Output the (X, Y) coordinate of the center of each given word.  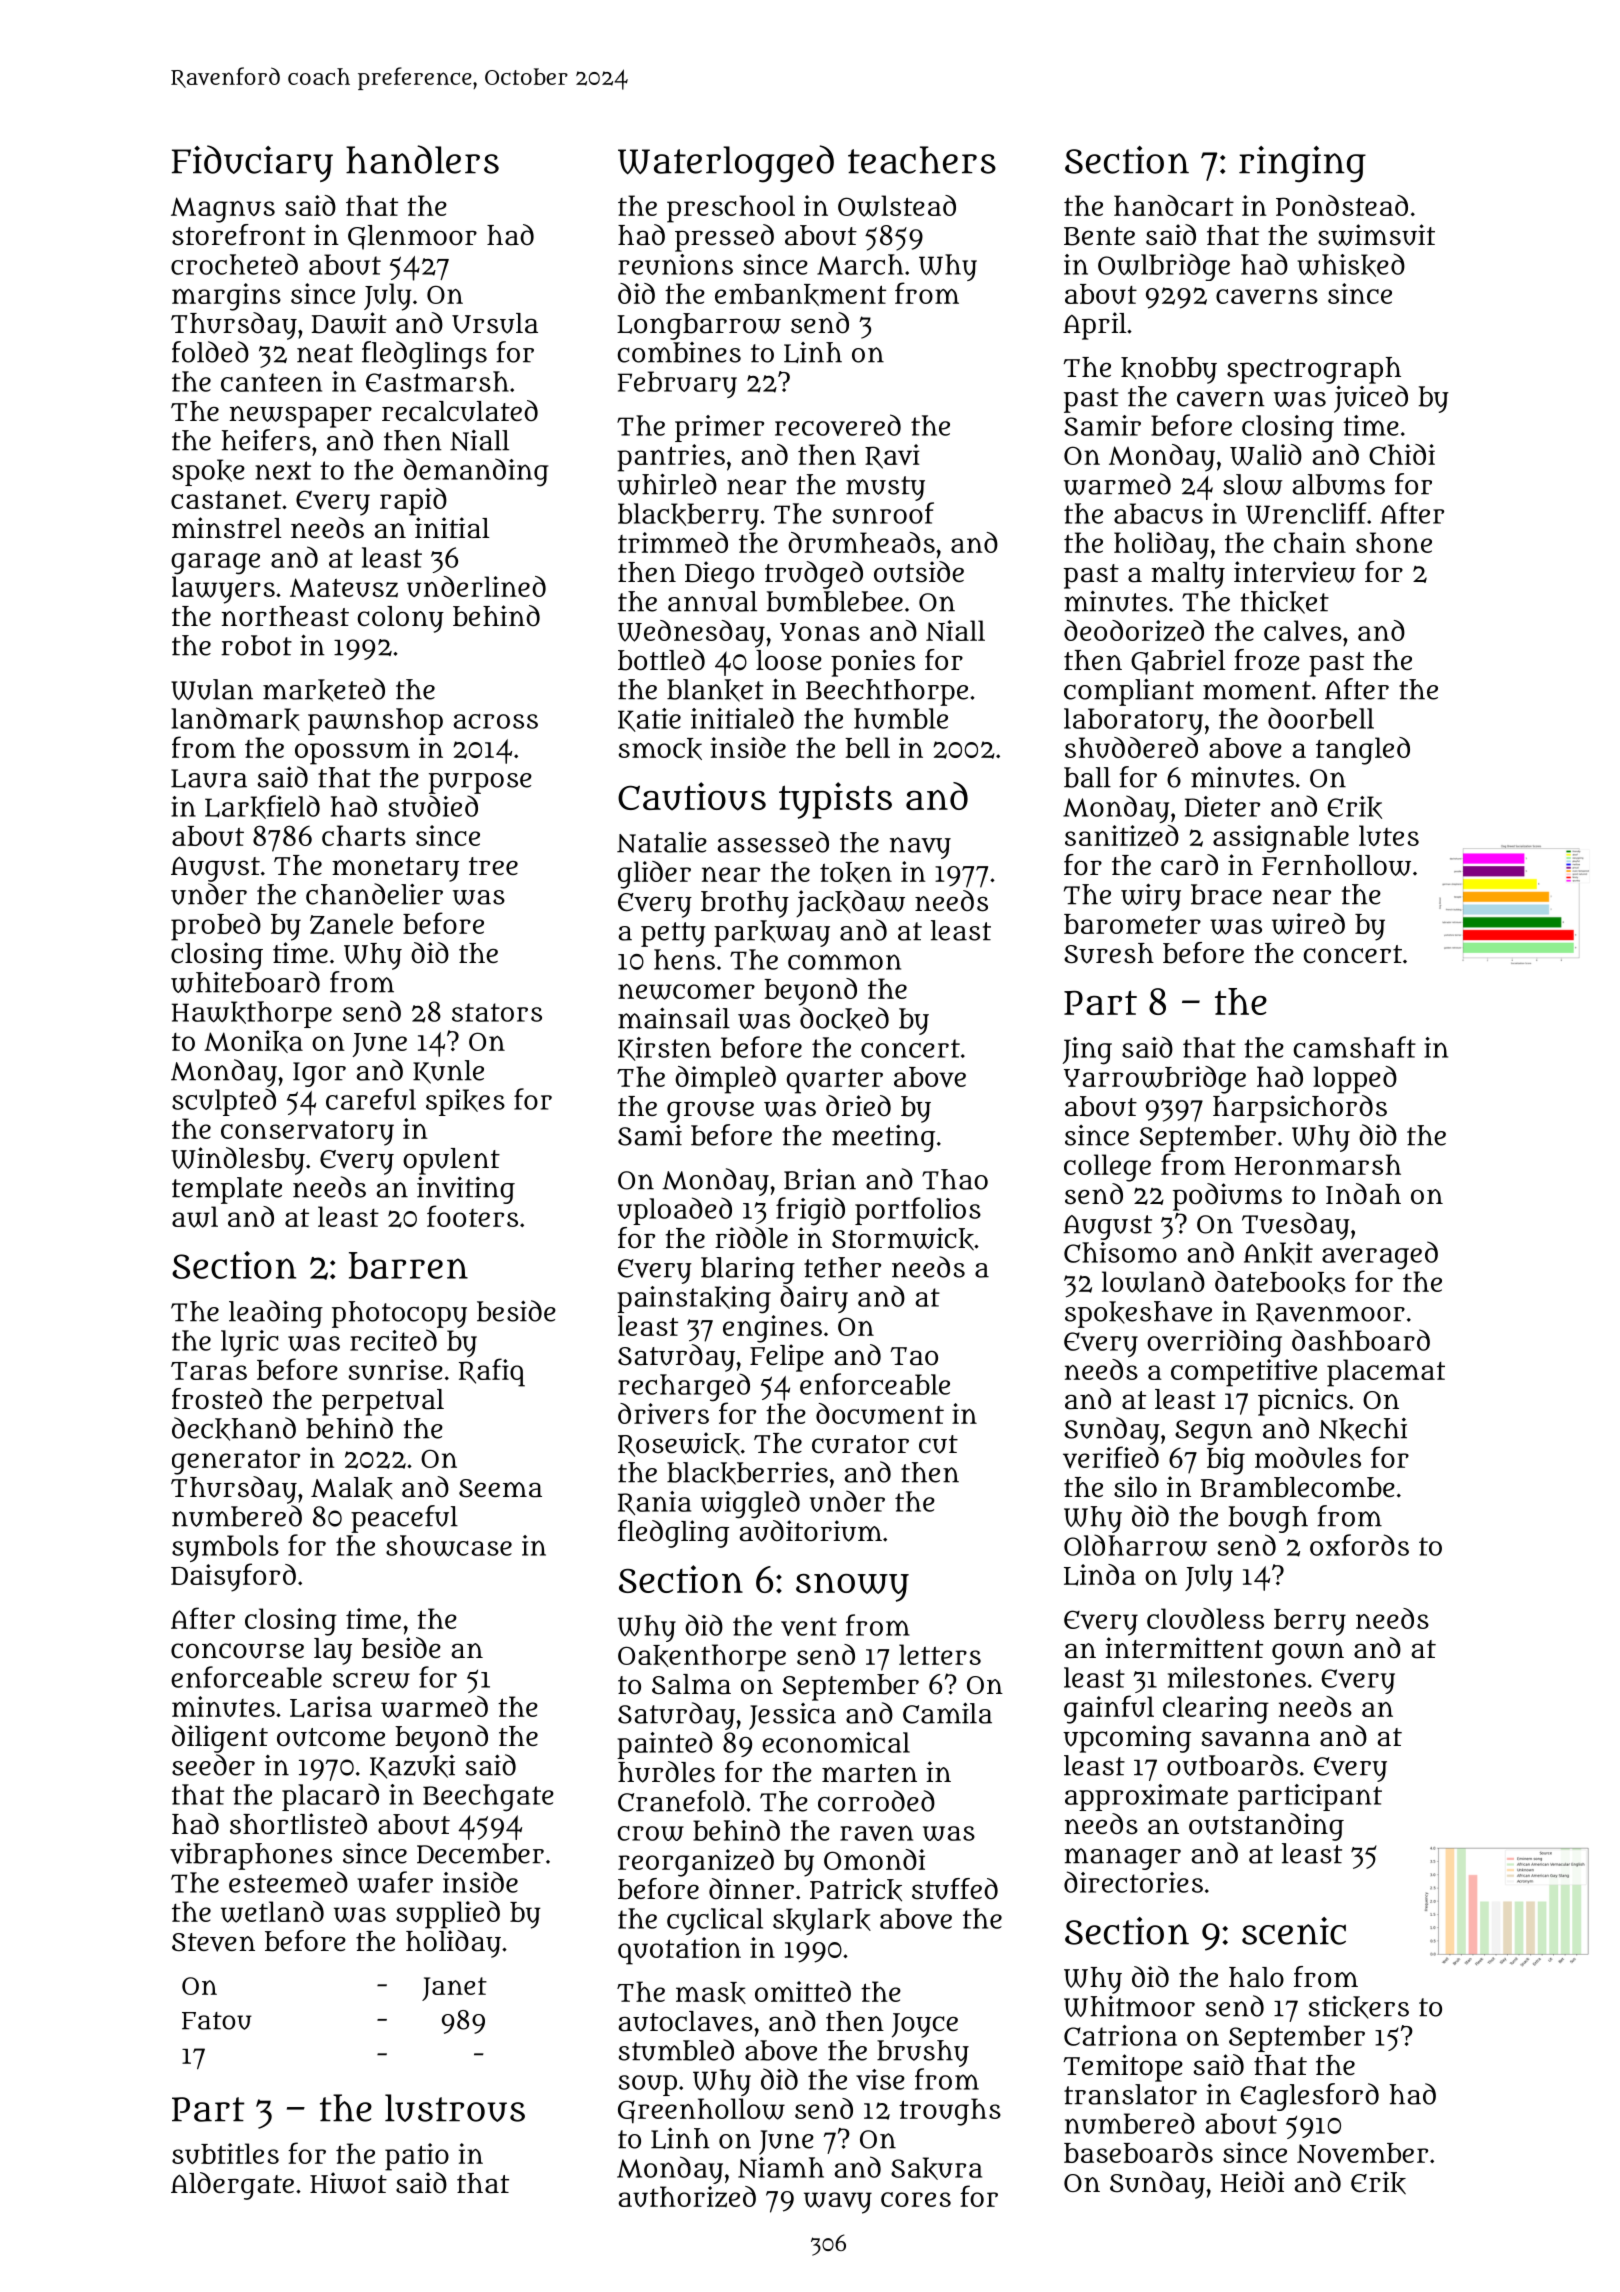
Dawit (349, 323)
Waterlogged (726, 164)
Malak (352, 1488)
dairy (814, 1299)
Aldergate (232, 2186)
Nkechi (1363, 1429)
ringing (1302, 164)
